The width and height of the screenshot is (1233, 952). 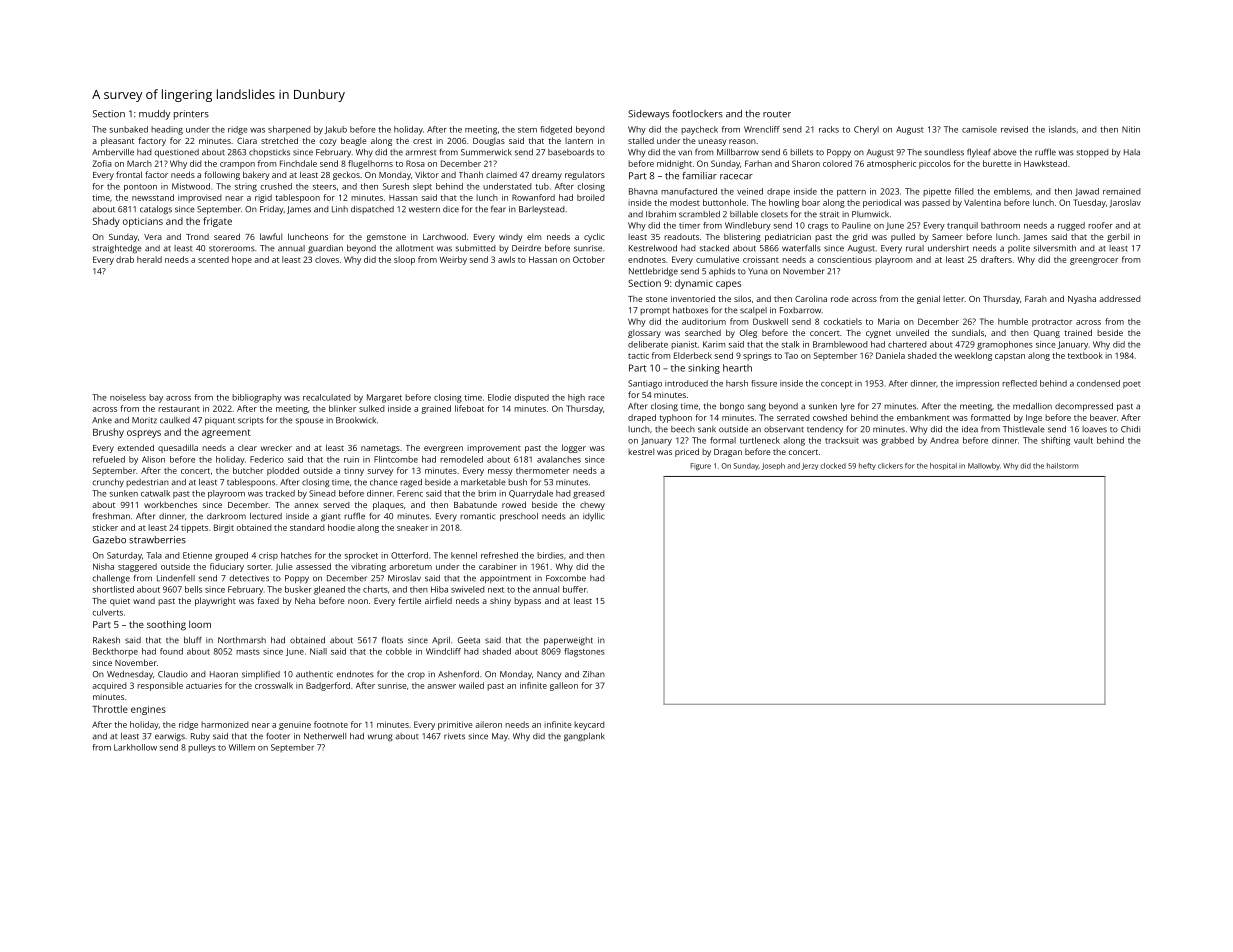 What do you see at coordinates (318, 651) in the screenshot?
I see `Niall` at bounding box center [318, 651].
